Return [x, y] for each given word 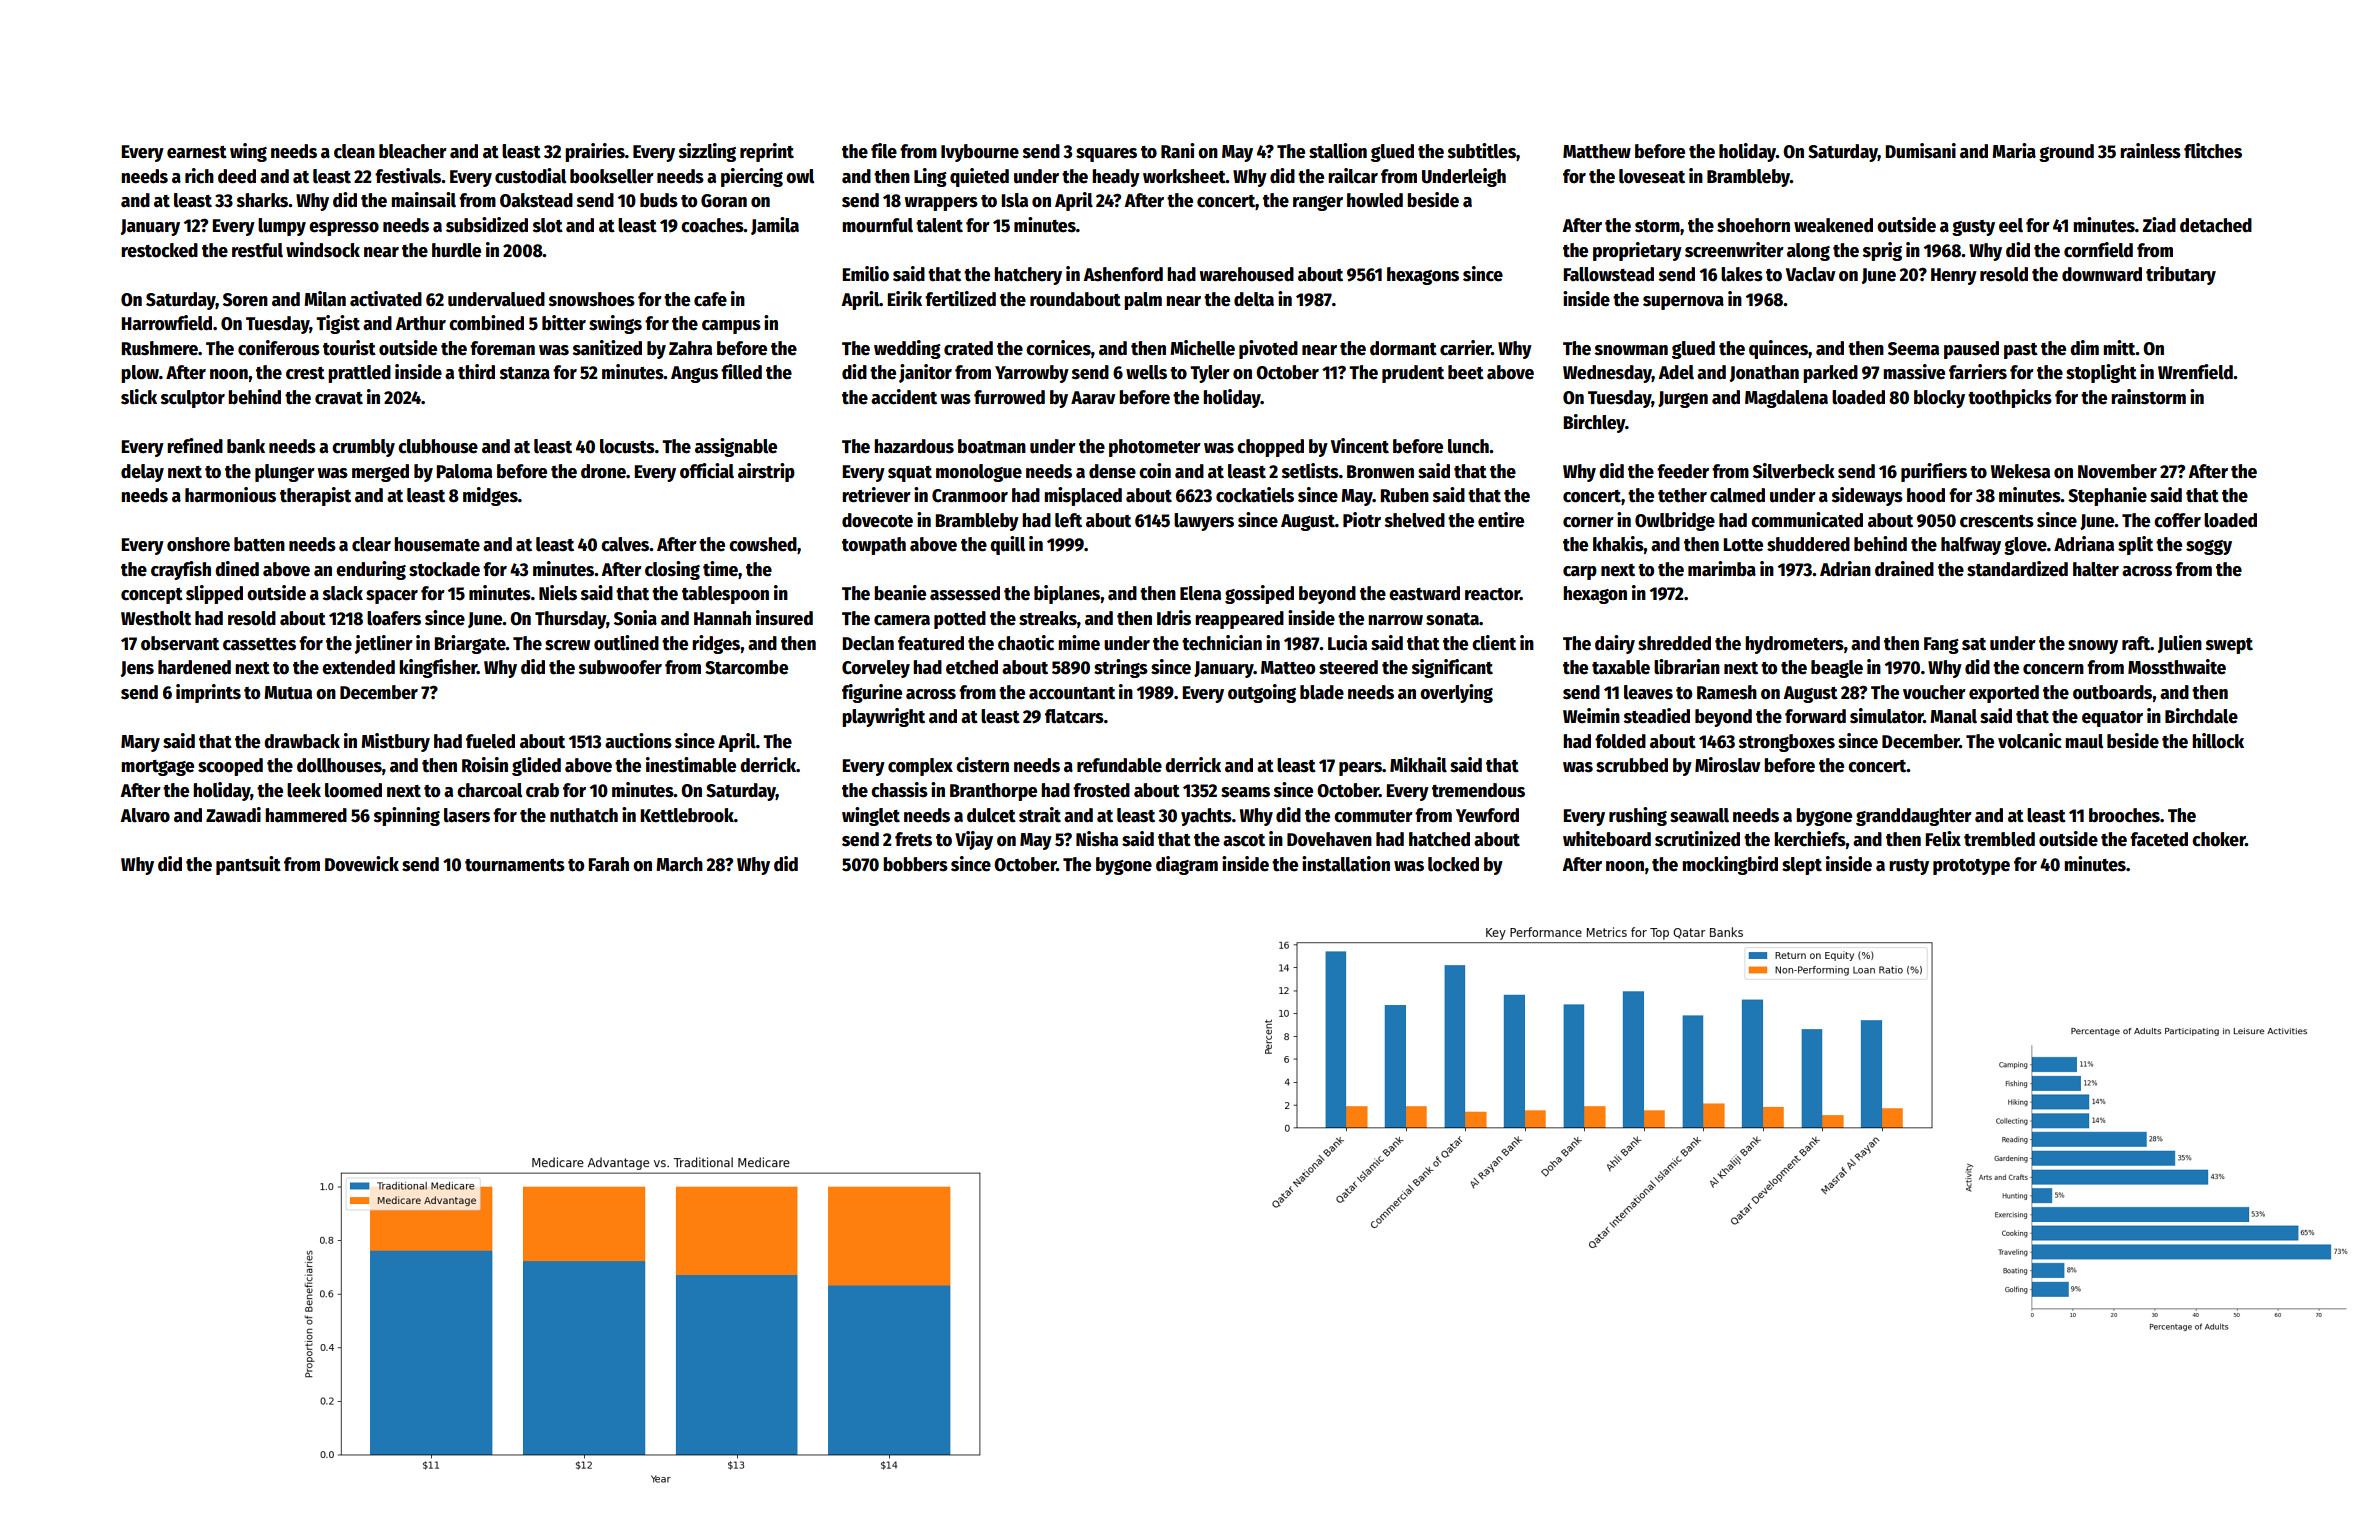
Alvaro [145, 815]
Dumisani [1920, 151]
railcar [1353, 176]
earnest [197, 152]
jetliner [384, 644]
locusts [627, 446]
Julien [2180, 644]
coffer [2177, 520]
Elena [1200, 593]
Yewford [1487, 815]
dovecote [877, 520]
